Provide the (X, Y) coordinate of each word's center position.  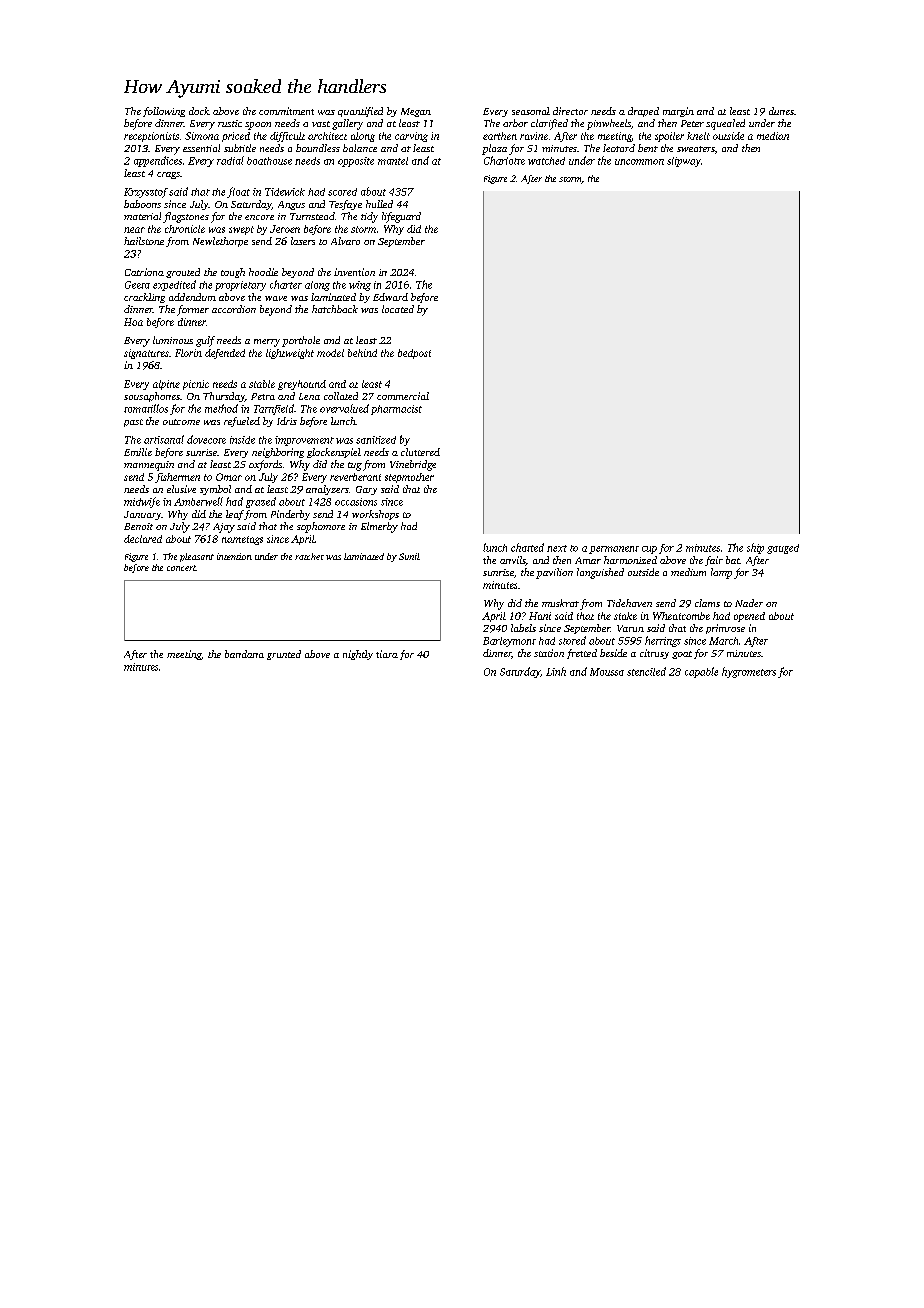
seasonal (531, 111)
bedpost (414, 354)
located (398, 309)
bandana (244, 654)
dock (199, 111)
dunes (781, 111)
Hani (540, 616)
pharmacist (396, 410)
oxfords (265, 465)
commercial (403, 396)
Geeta (137, 285)
